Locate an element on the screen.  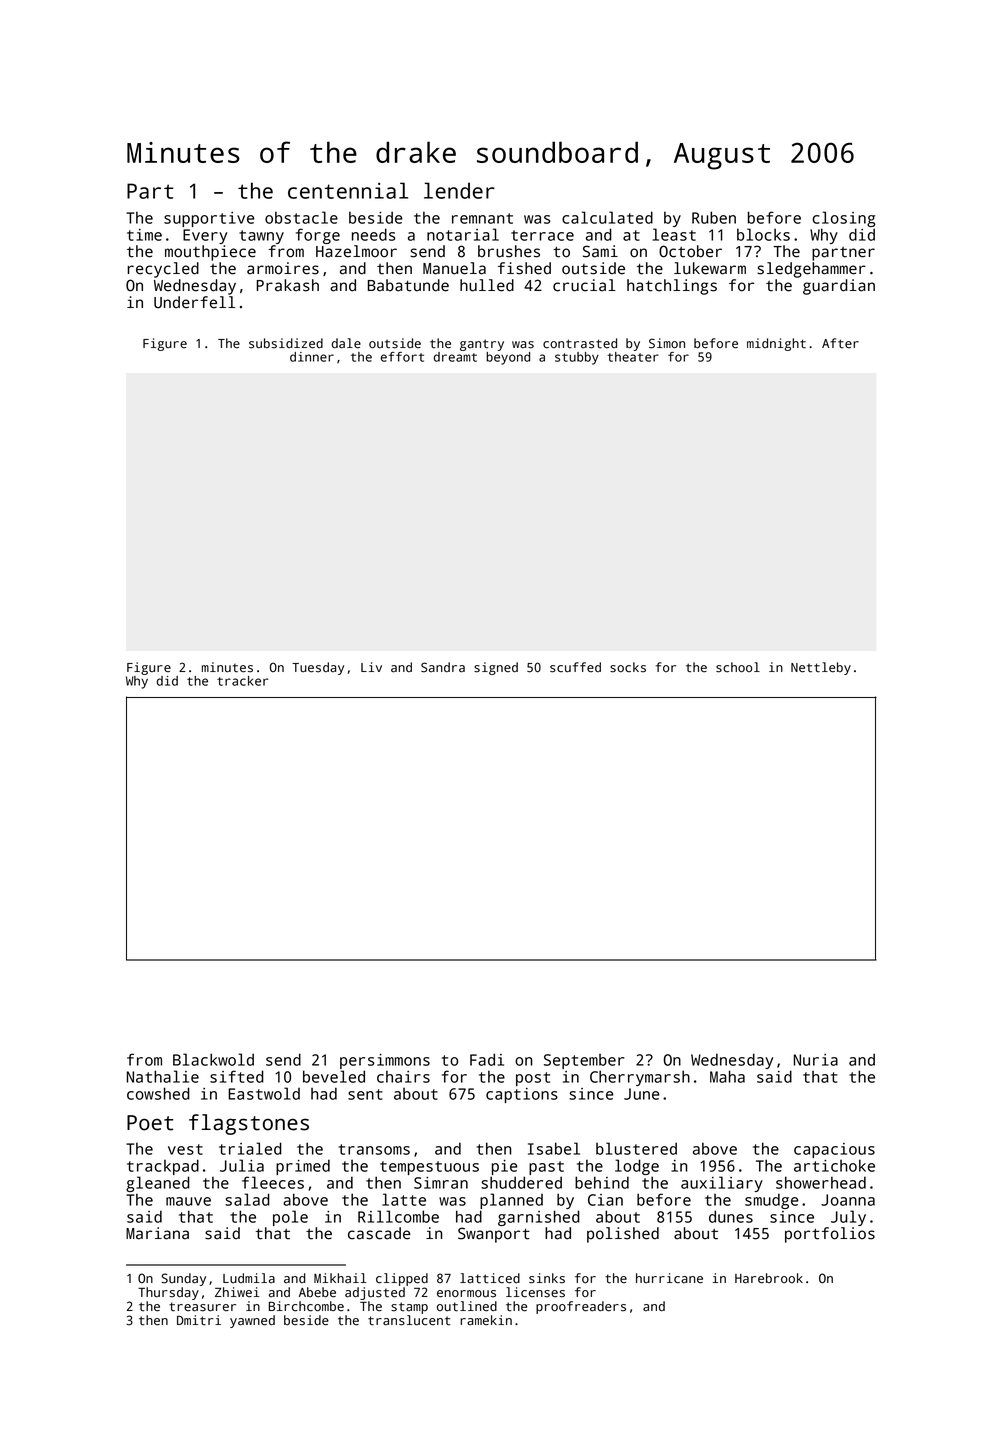
Tuesday is located at coordinates (318, 668).
